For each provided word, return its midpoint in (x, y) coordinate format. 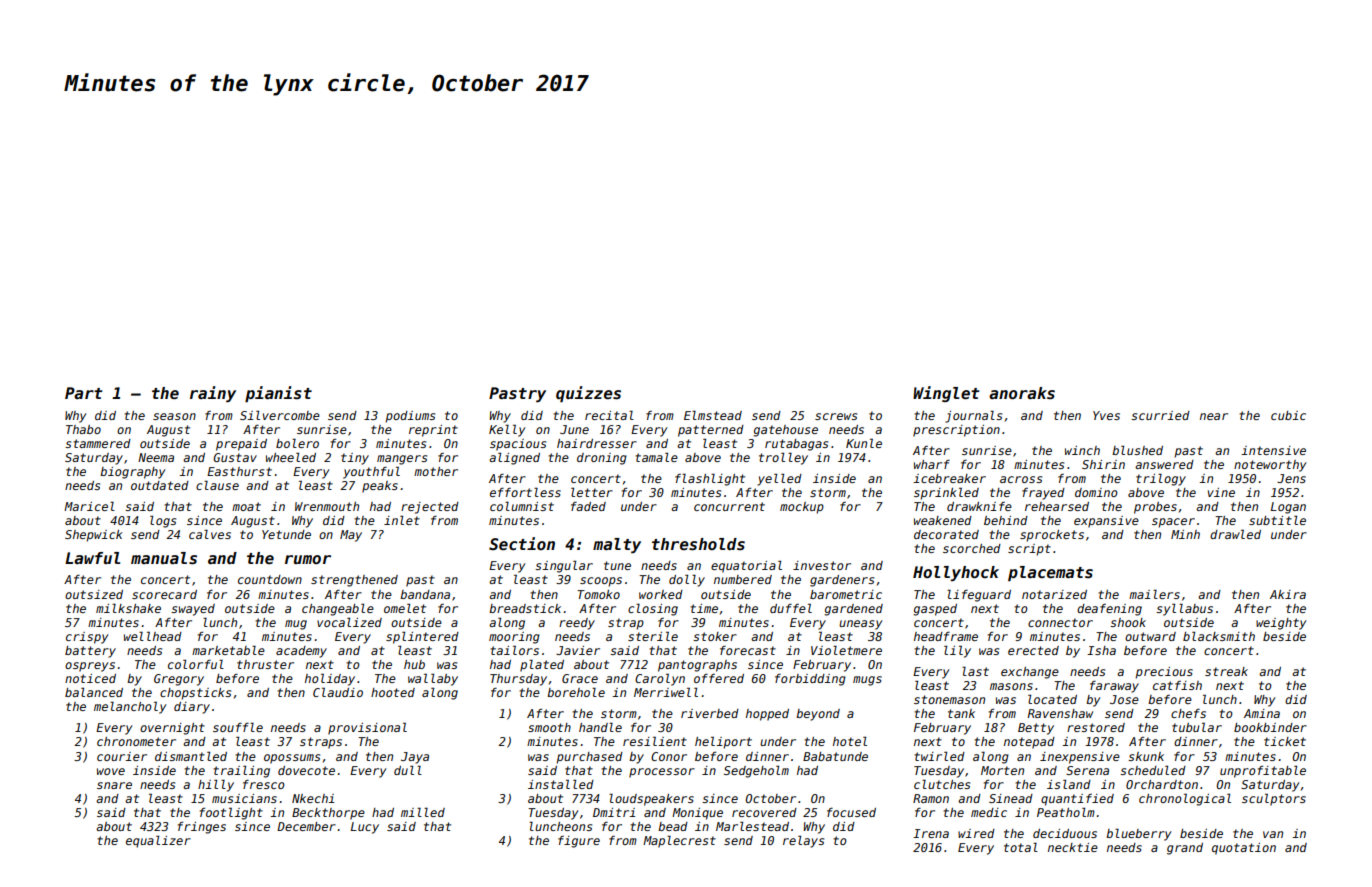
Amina (1262, 713)
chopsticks (195, 694)
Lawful (92, 558)
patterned (711, 431)
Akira (1288, 594)
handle (600, 727)
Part (83, 393)
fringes (202, 828)
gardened (853, 610)
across (1021, 479)
